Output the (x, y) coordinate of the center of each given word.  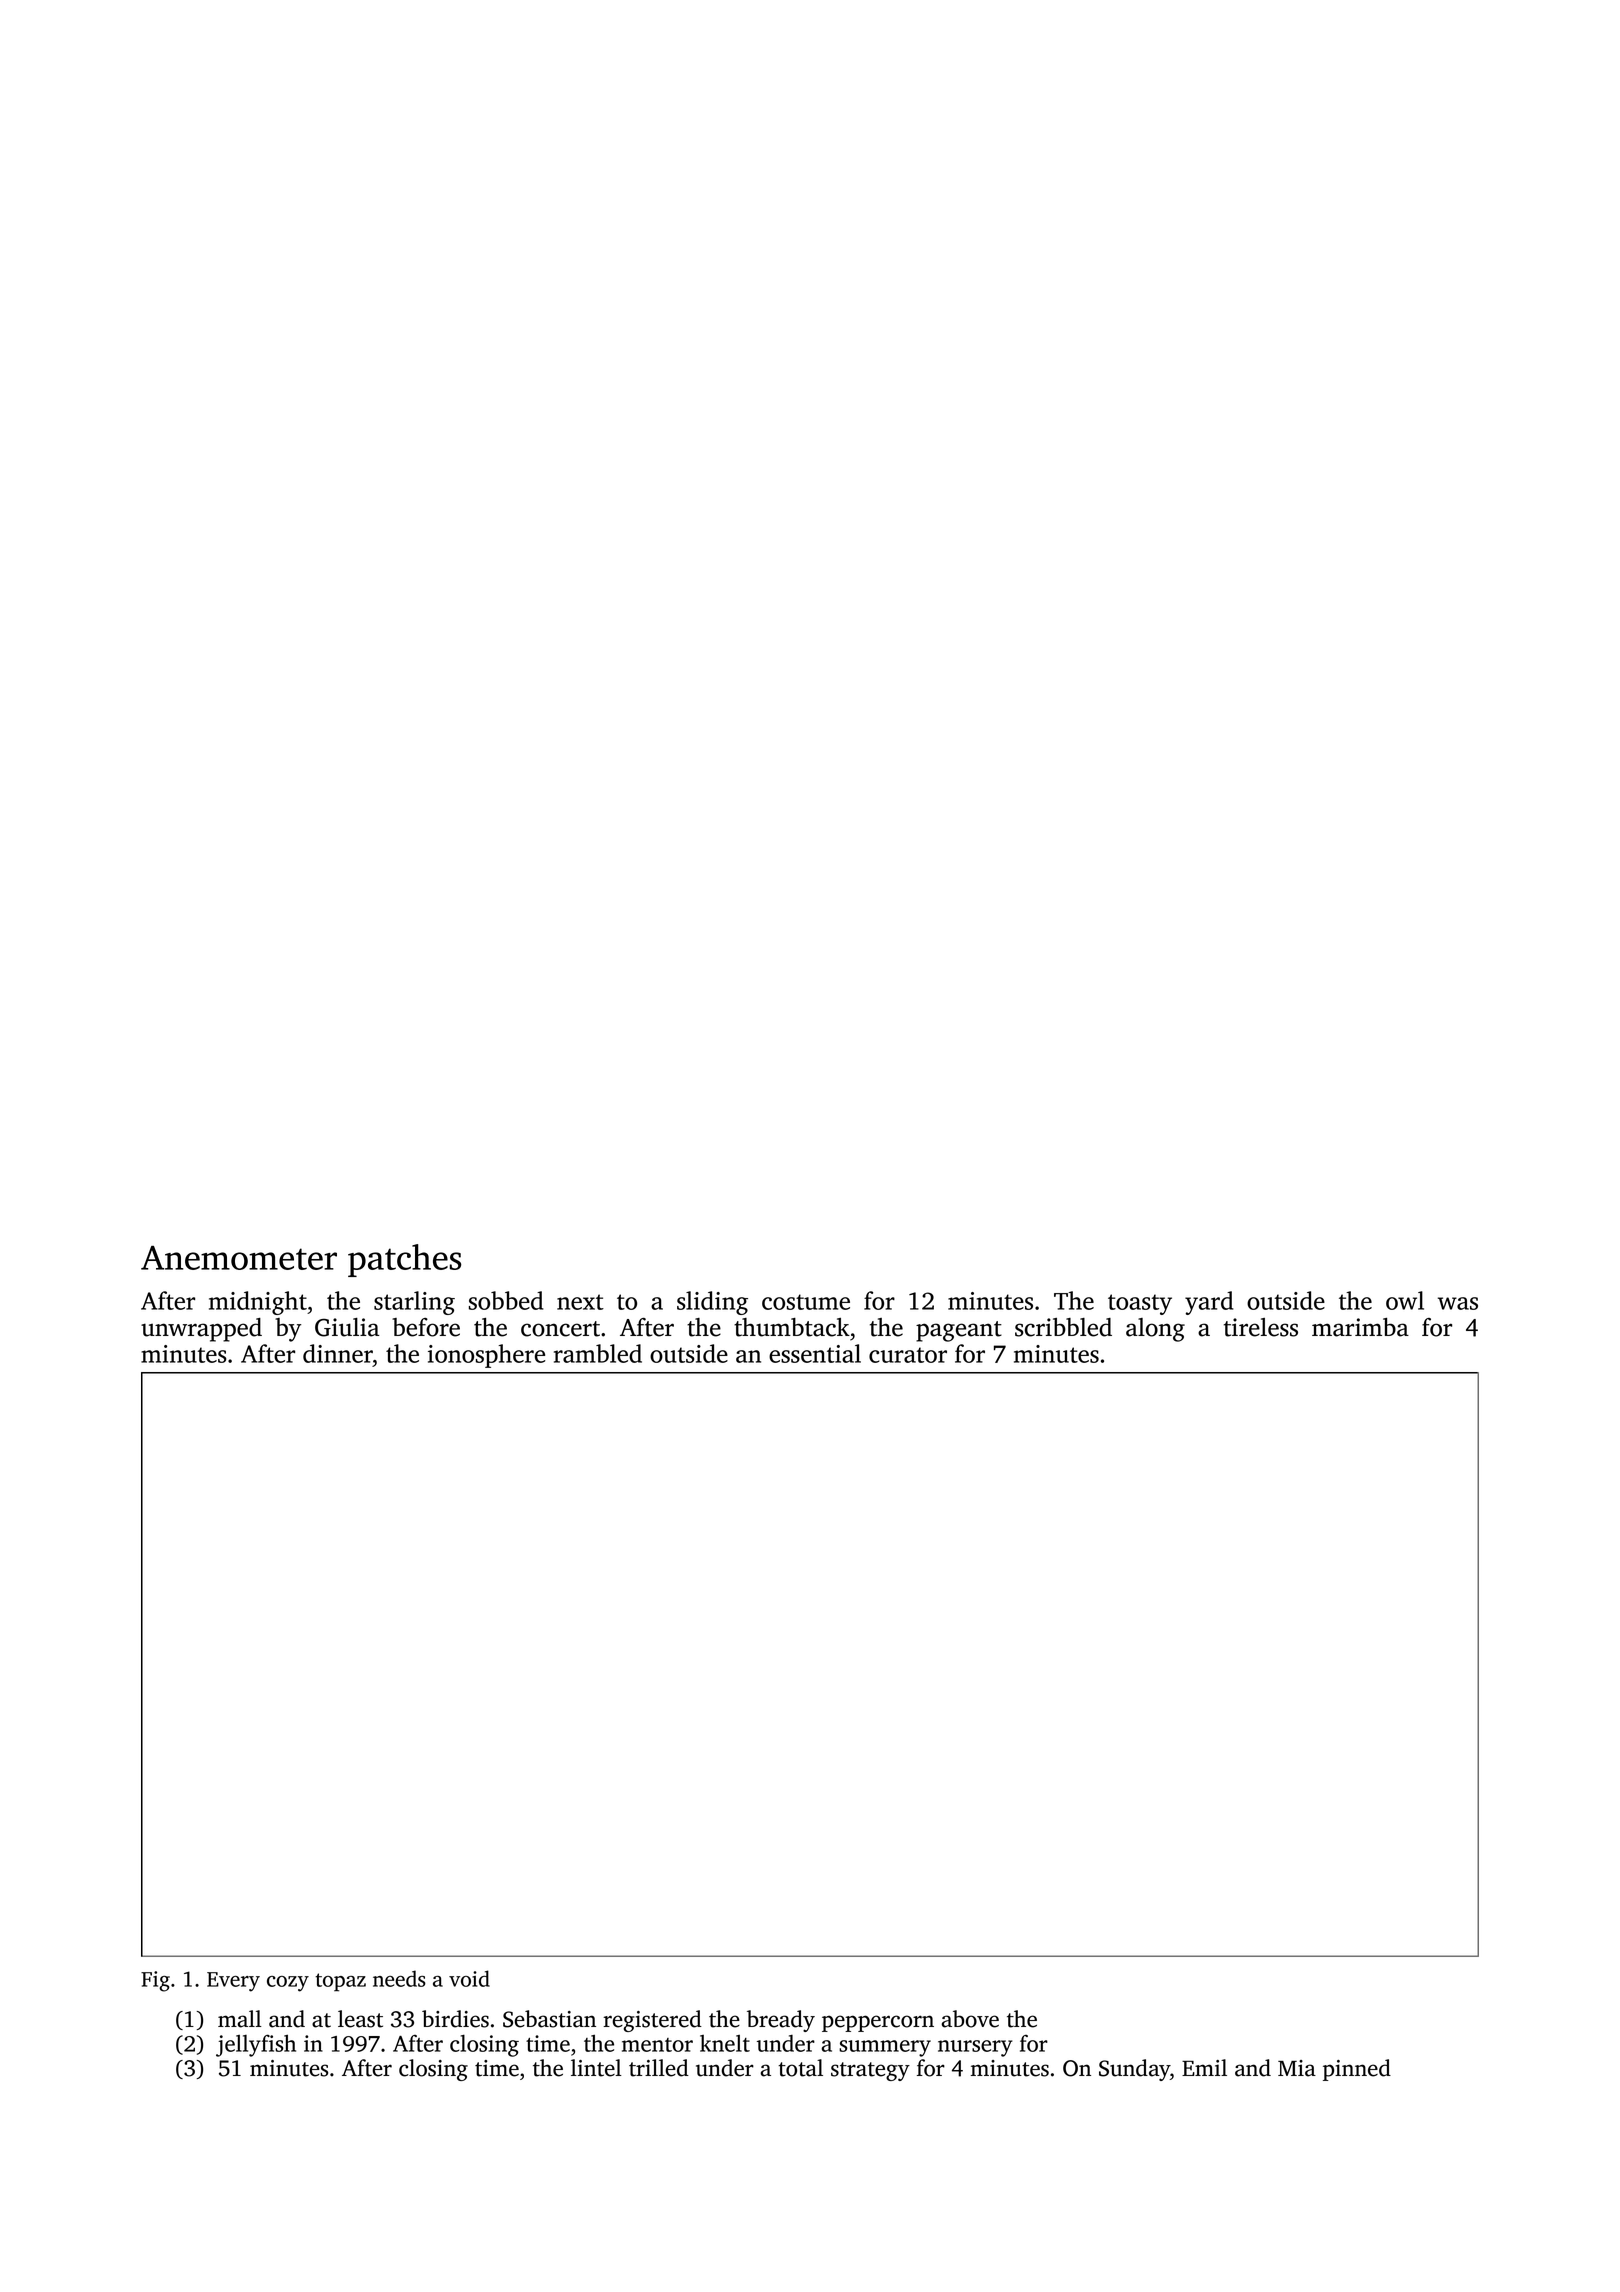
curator (908, 1355)
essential (815, 1353)
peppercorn (878, 2023)
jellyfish (256, 2045)
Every (233, 1982)
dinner (338, 1353)
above (970, 2019)
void (469, 1978)
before (426, 1327)
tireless (1261, 1327)
